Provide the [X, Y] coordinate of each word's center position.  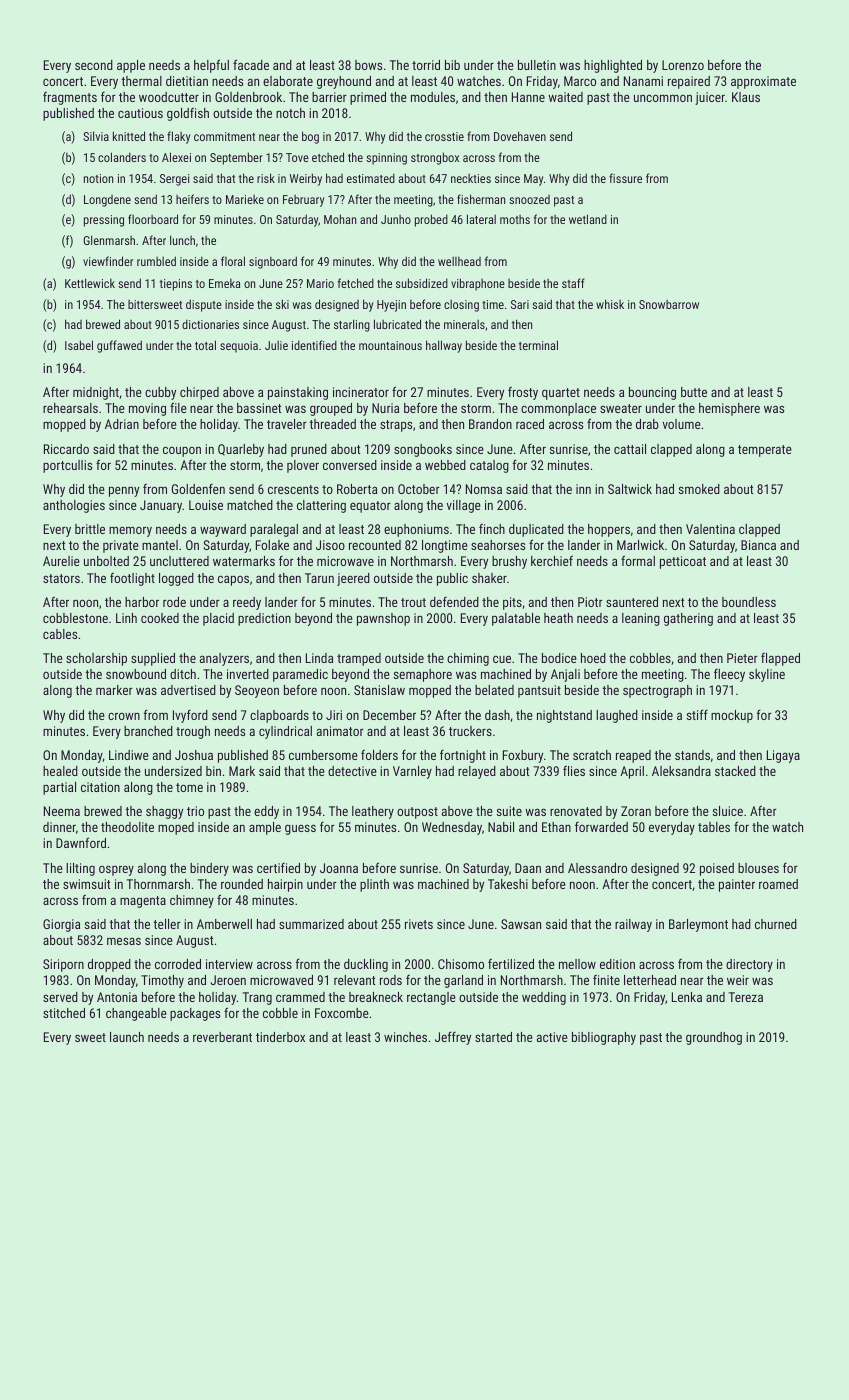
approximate [763, 82]
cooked [160, 618]
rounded [242, 884]
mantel [160, 545]
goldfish [188, 114]
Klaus [746, 97]
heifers [192, 199]
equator [370, 507]
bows [368, 65]
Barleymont [698, 925]
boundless [749, 602]
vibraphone [478, 284]
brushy [509, 562]
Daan [528, 868]
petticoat [683, 562]
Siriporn [63, 965]
